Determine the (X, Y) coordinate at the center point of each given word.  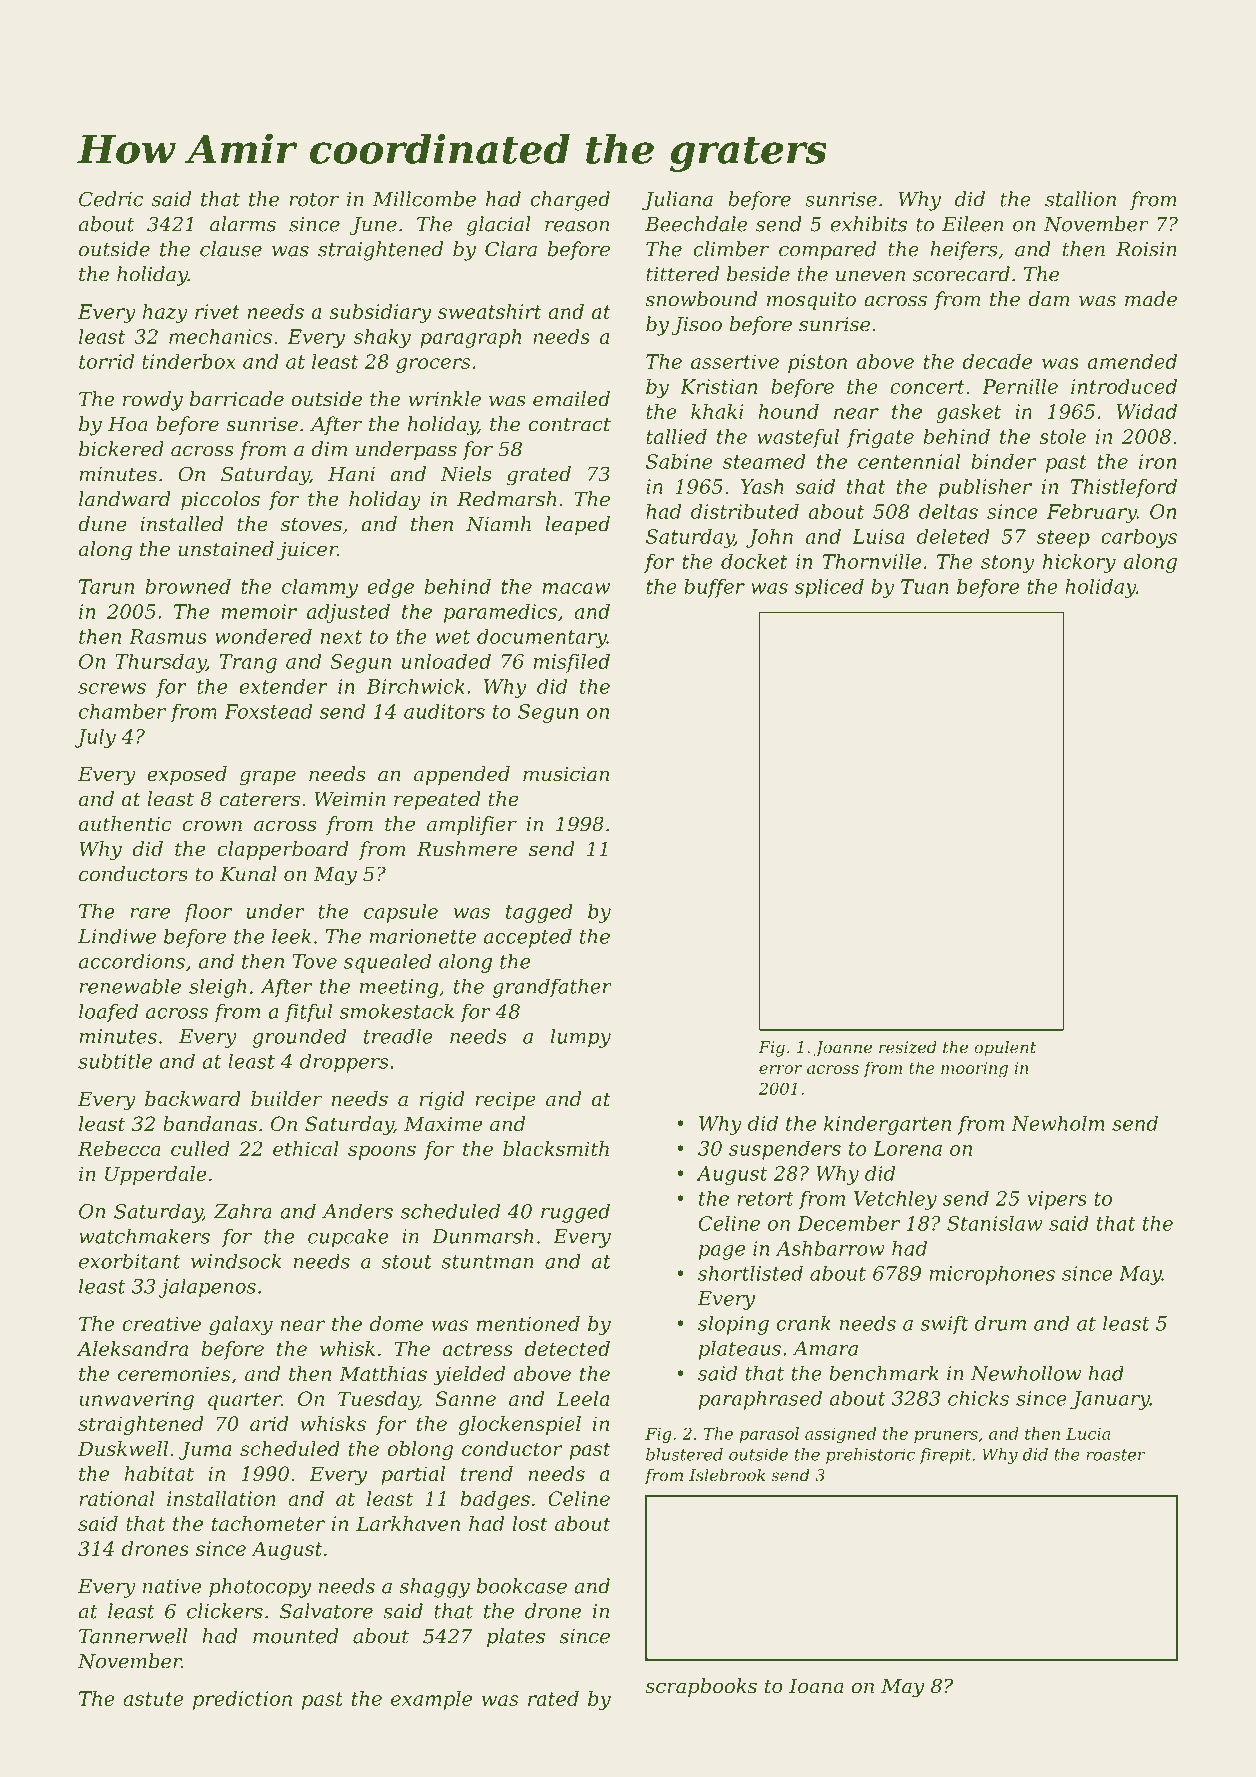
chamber (122, 711)
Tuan (925, 586)
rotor (314, 200)
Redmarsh (507, 499)
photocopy (260, 1588)
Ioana (816, 1686)
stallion (1080, 199)
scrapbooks (701, 1687)
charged (570, 201)
